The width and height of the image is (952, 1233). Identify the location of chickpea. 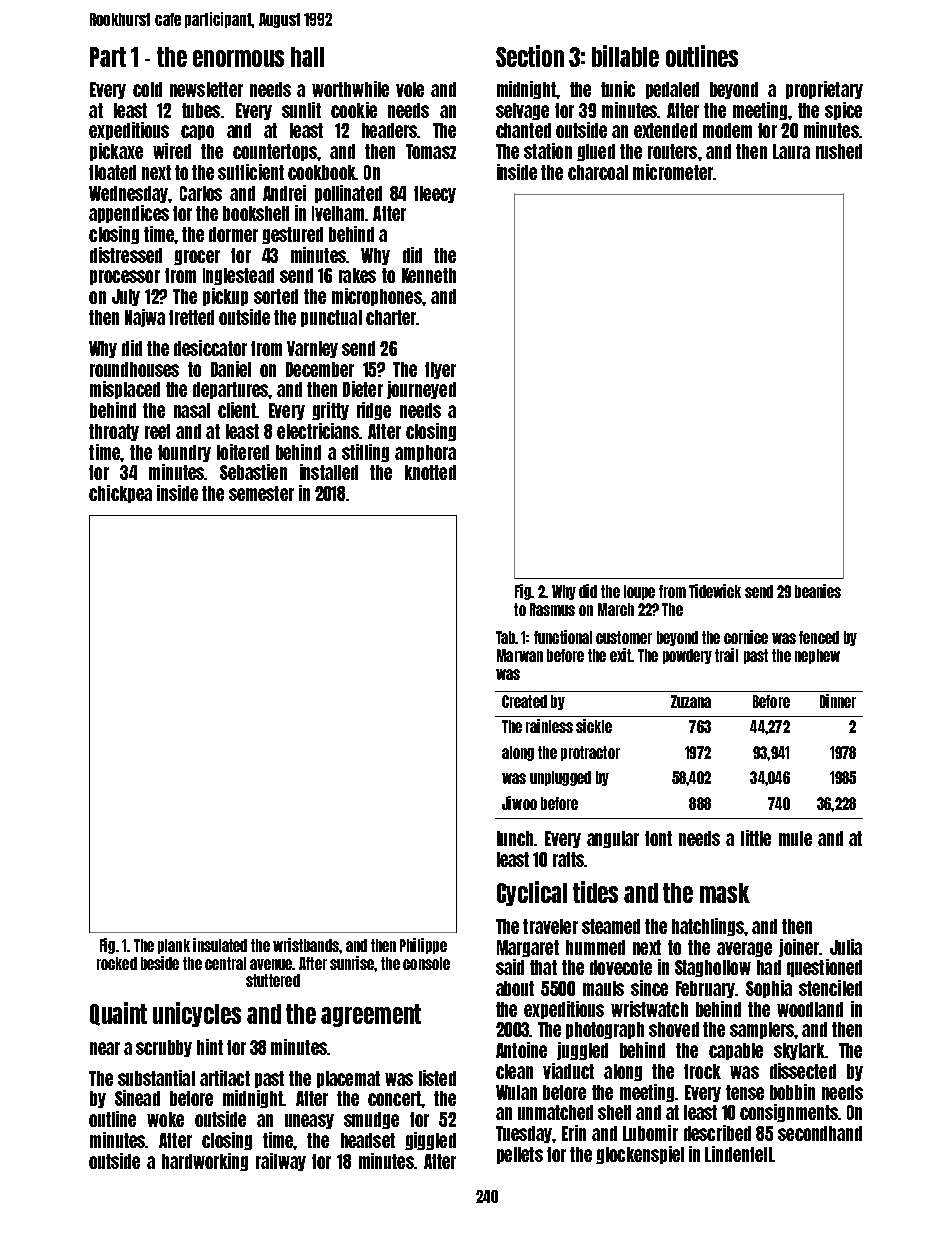
(120, 494).
